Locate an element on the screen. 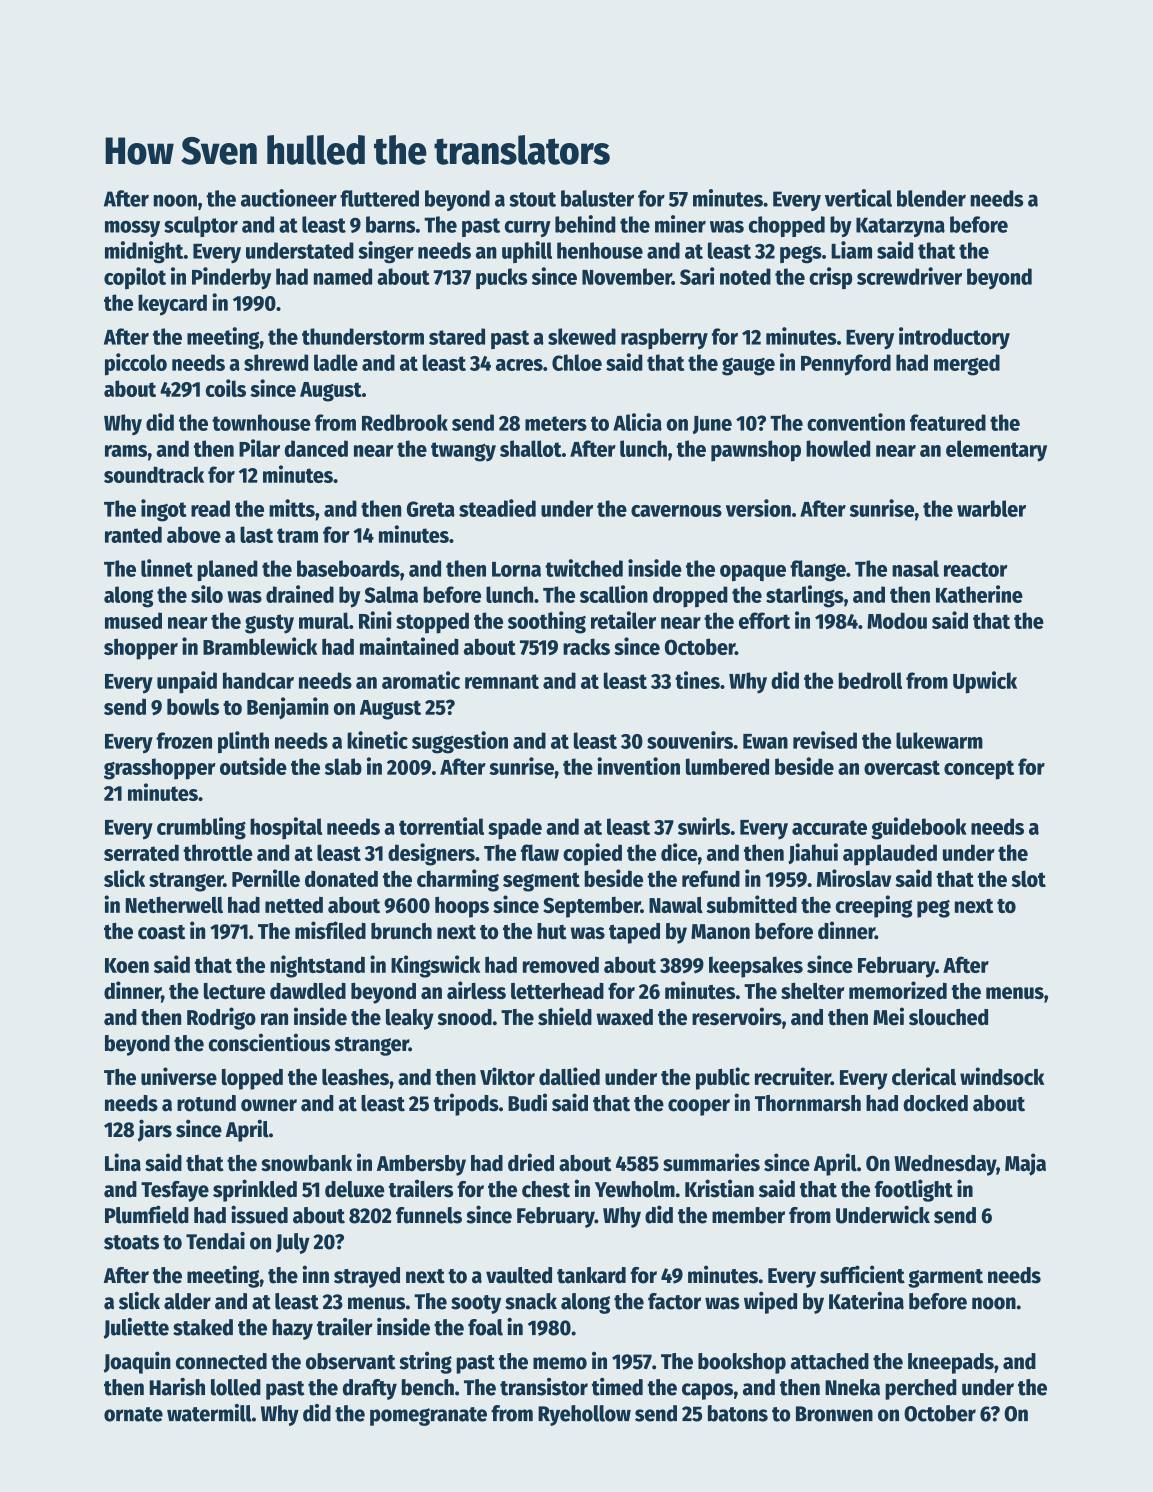 Image resolution: width=1153 pixels, height=1492 pixels. miner is located at coordinates (680, 224).
